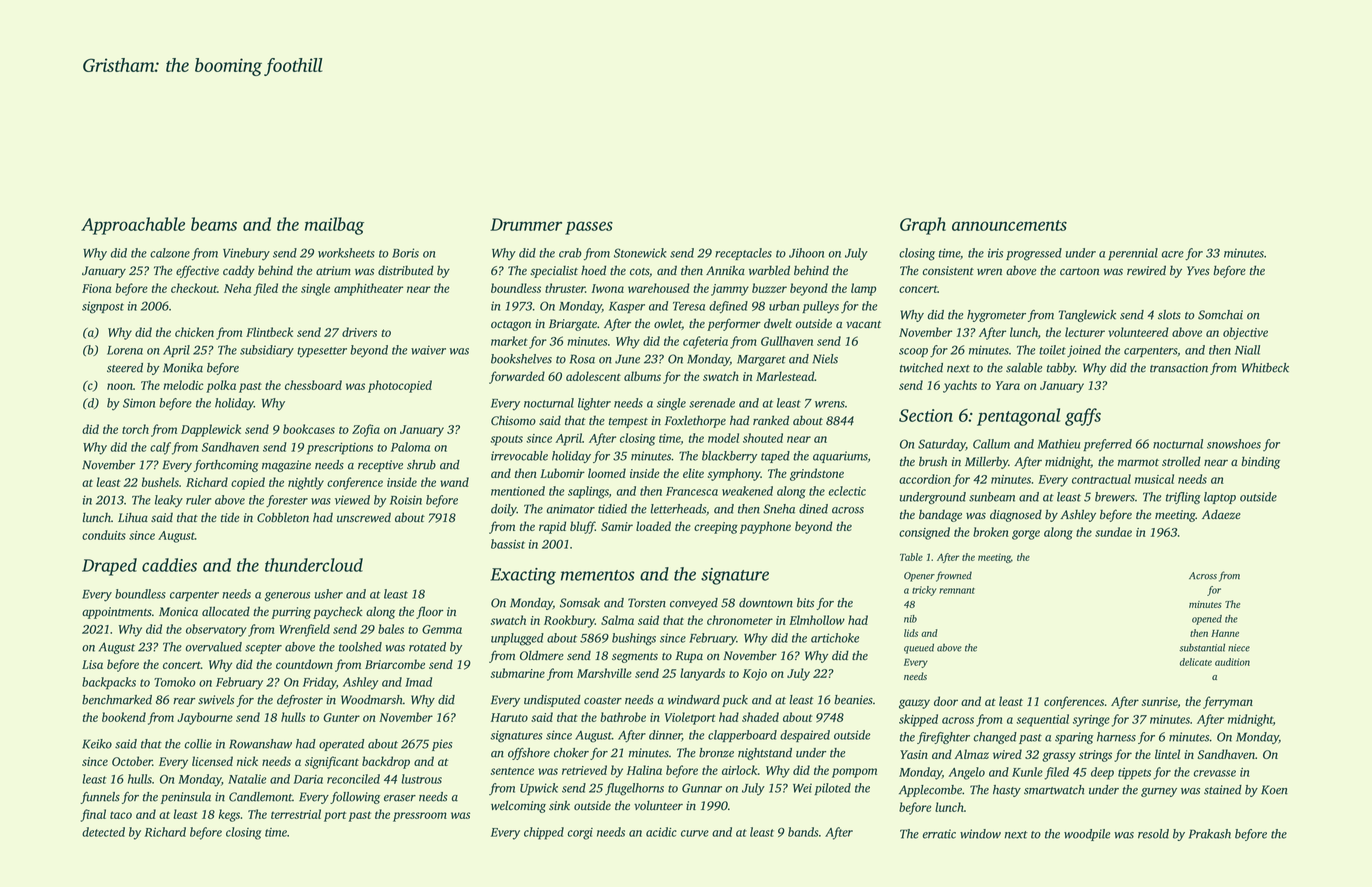 The width and height of the screenshot is (1372, 887). Describe the element at coordinates (923, 226) in the screenshot. I see `Graph` at that location.
